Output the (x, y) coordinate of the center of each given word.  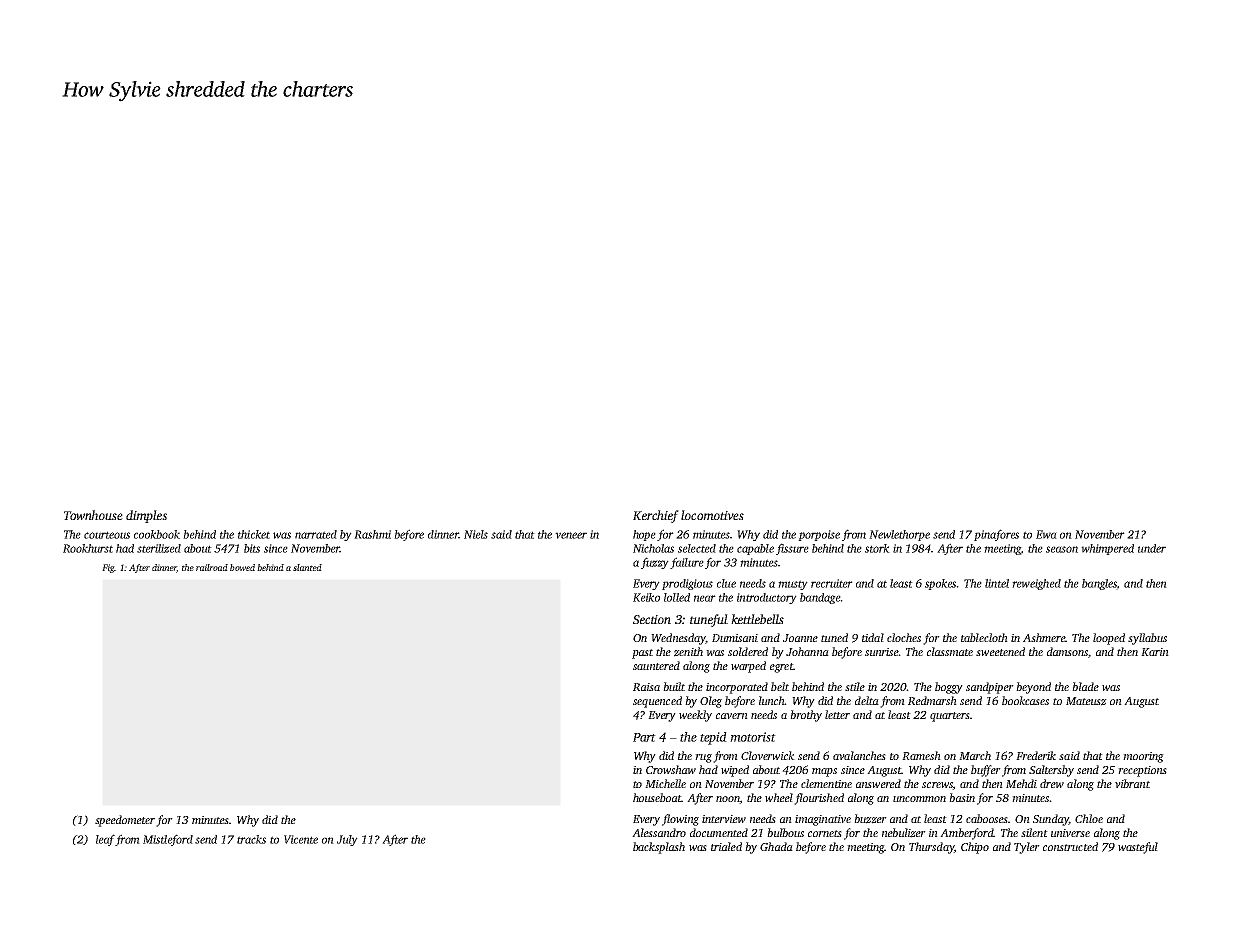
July (347, 840)
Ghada (776, 846)
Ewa (1046, 534)
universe (1070, 833)
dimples (146, 516)
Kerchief (656, 516)
